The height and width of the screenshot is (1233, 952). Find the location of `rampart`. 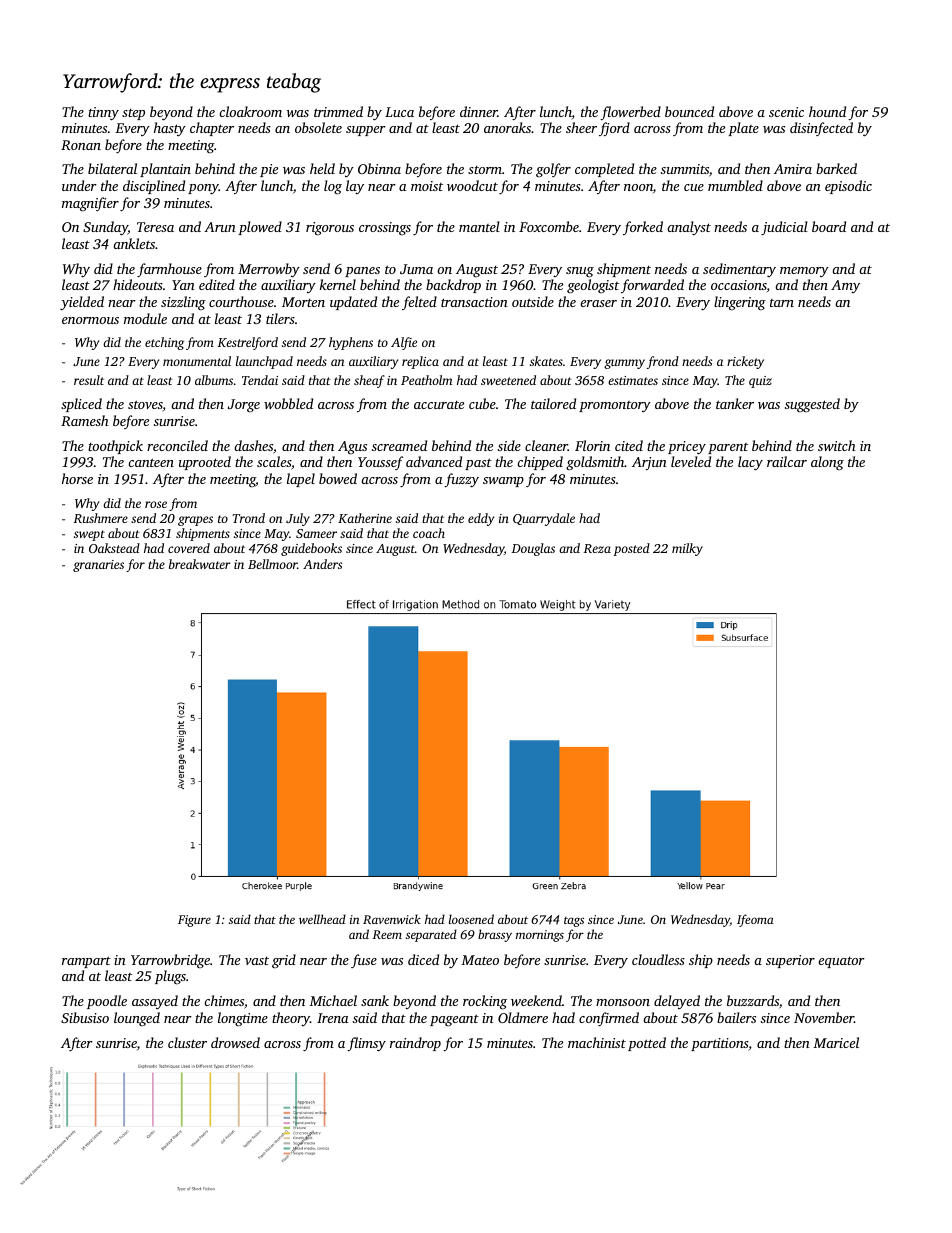

rampart is located at coordinates (86, 962).
